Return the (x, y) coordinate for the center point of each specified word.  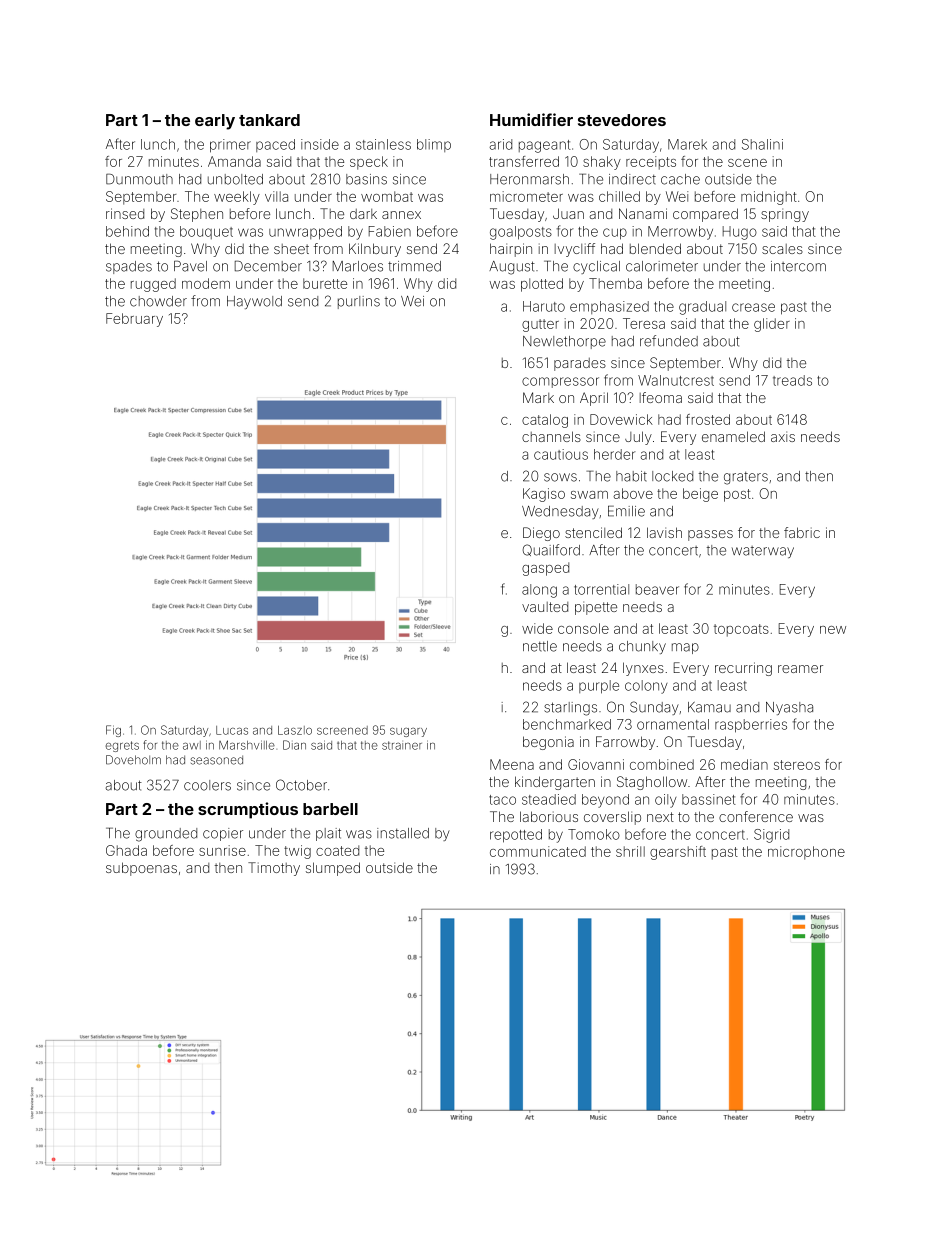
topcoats (741, 630)
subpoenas (141, 869)
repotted (516, 836)
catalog (545, 421)
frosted (708, 419)
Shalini (762, 144)
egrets (122, 746)
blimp (434, 145)
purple (599, 687)
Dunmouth (139, 179)
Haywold (254, 302)
